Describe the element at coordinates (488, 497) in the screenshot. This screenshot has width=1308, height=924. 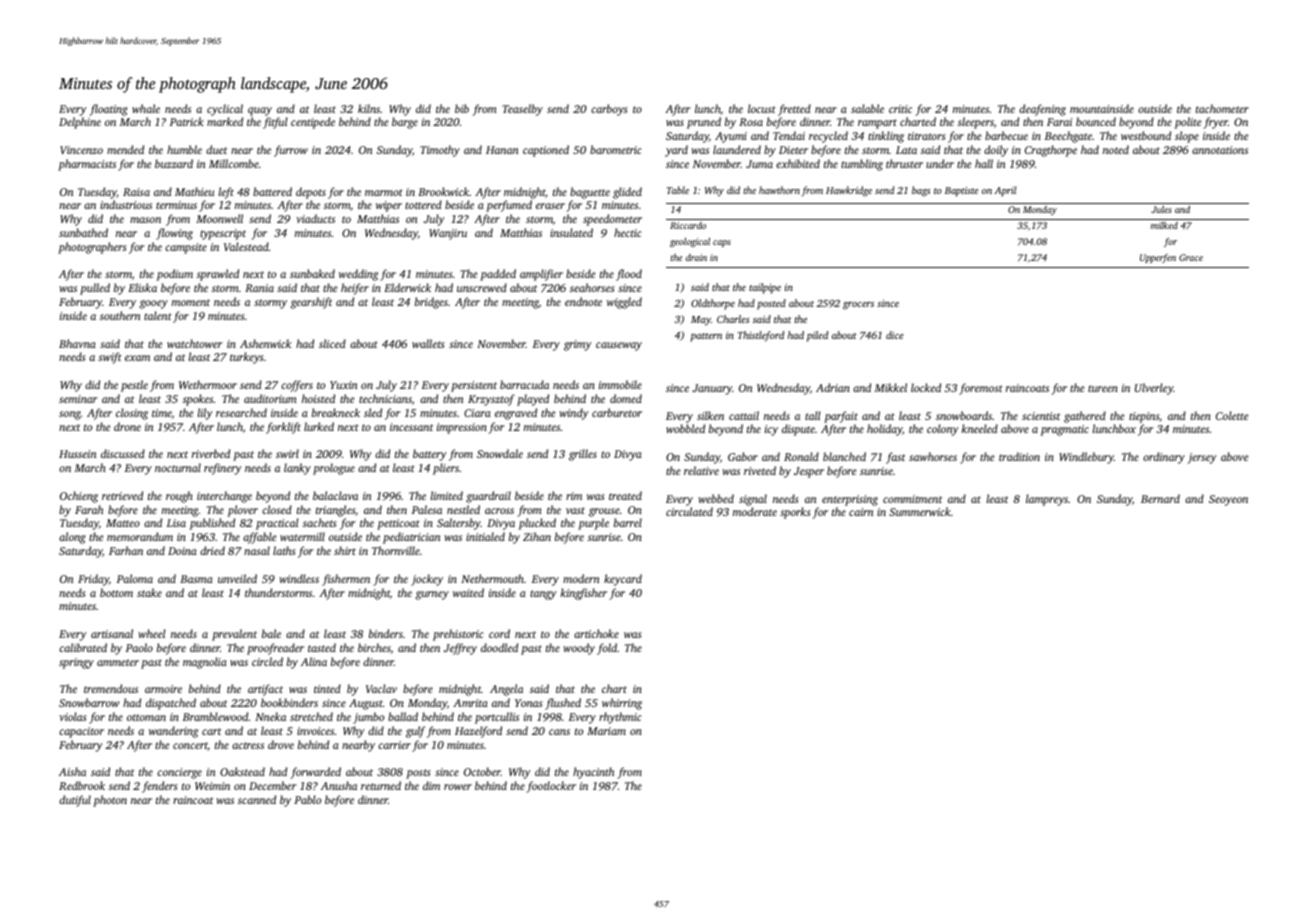
I see `guardrail` at that location.
